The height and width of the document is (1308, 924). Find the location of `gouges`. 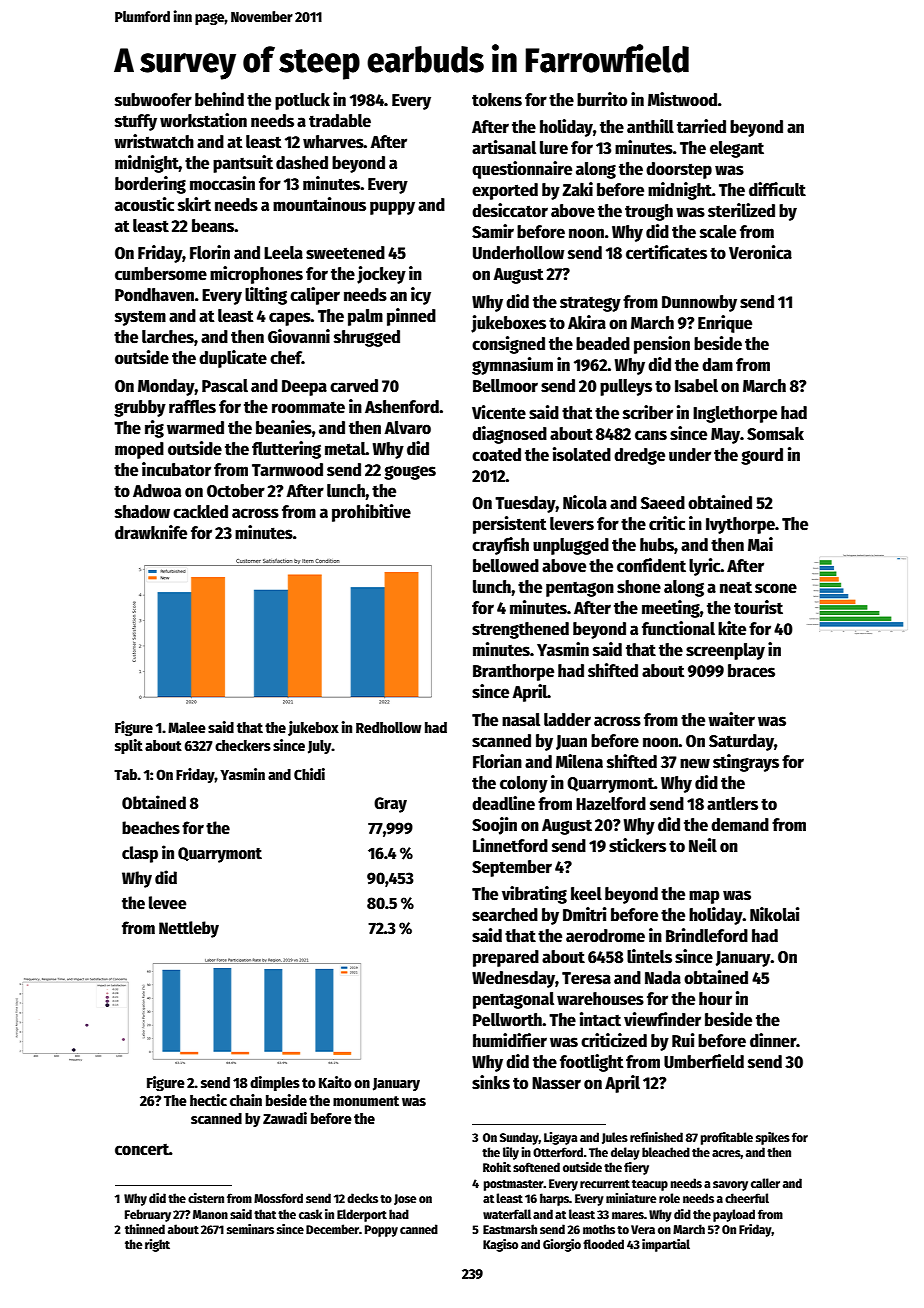

gouges is located at coordinates (410, 472).
